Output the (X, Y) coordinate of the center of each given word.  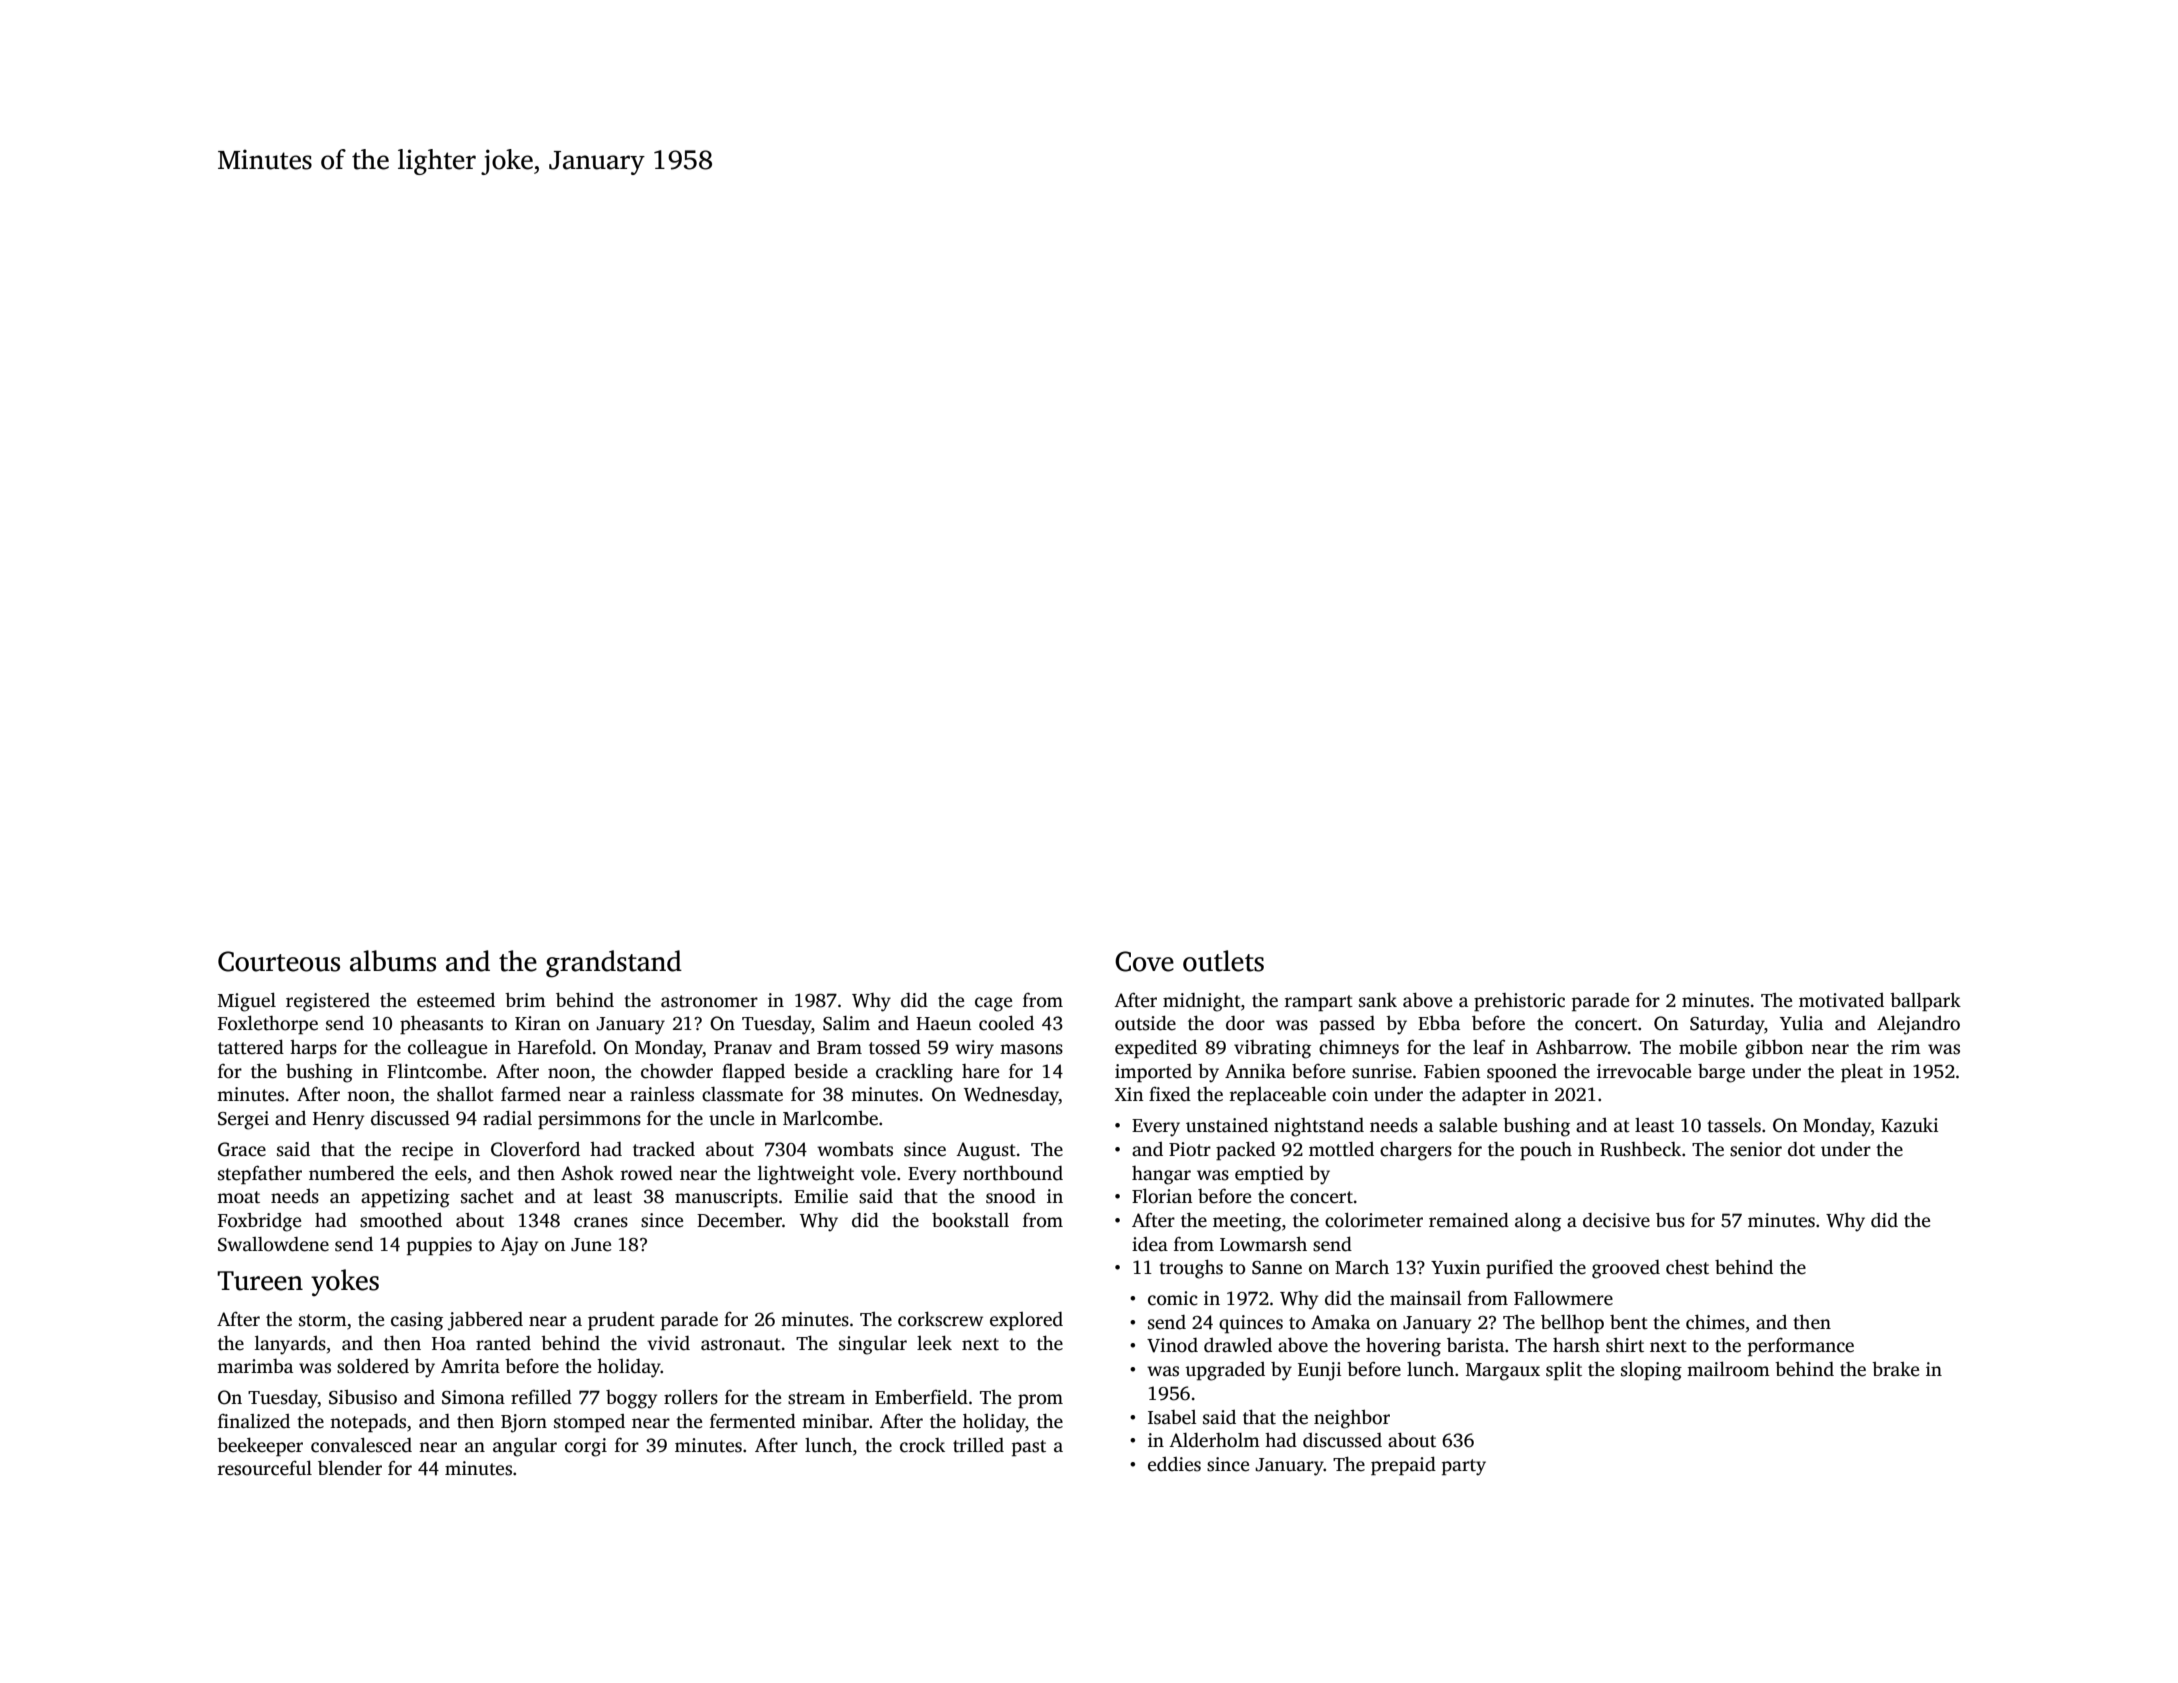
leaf (1489, 1047)
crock (922, 1445)
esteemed (456, 1000)
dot (1801, 1149)
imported (1153, 1073)
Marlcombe (830, 1118)
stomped (589, 1423)
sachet (487, 1196)
